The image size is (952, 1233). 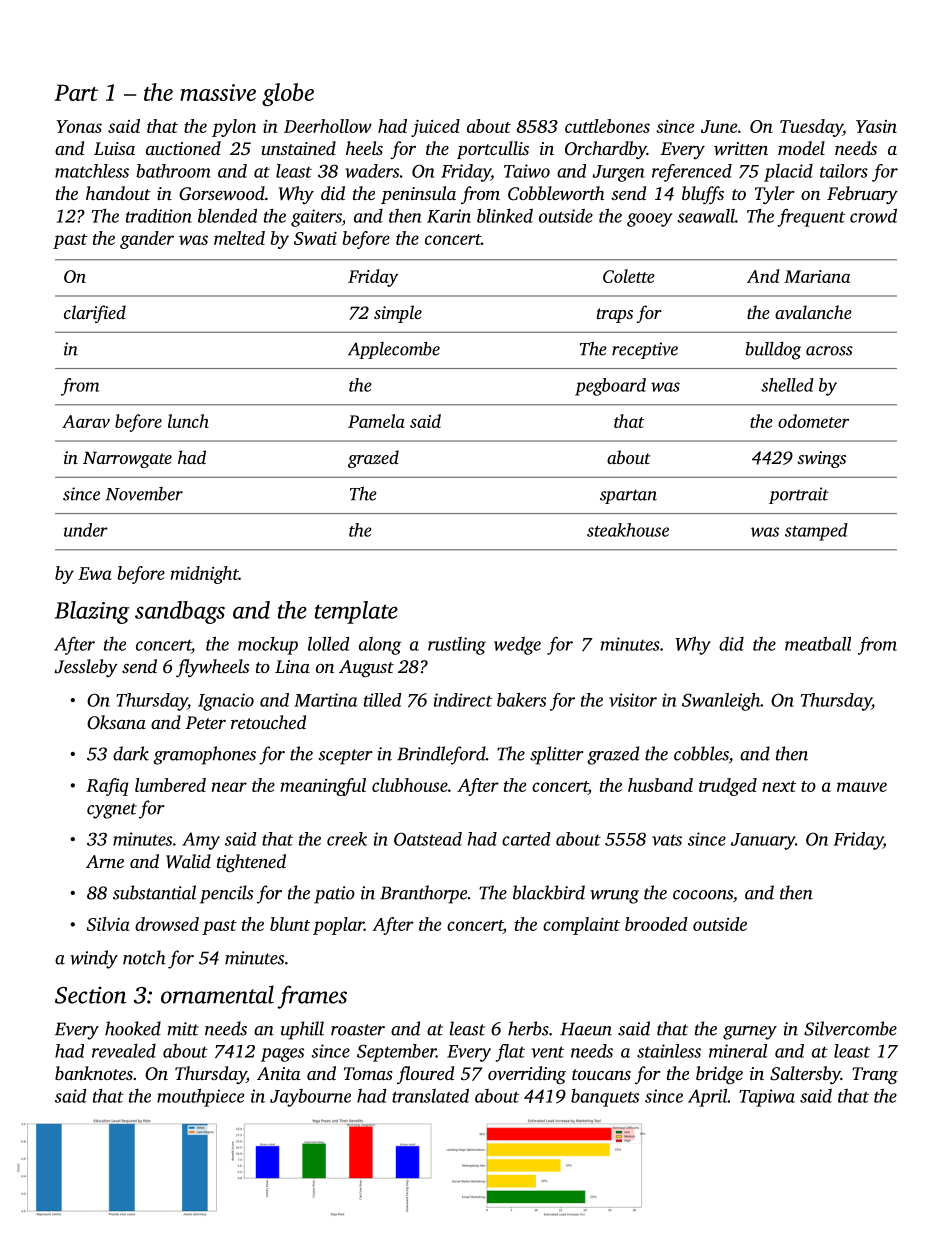 I want to click on Yonas, so click(x=79, y=126).
